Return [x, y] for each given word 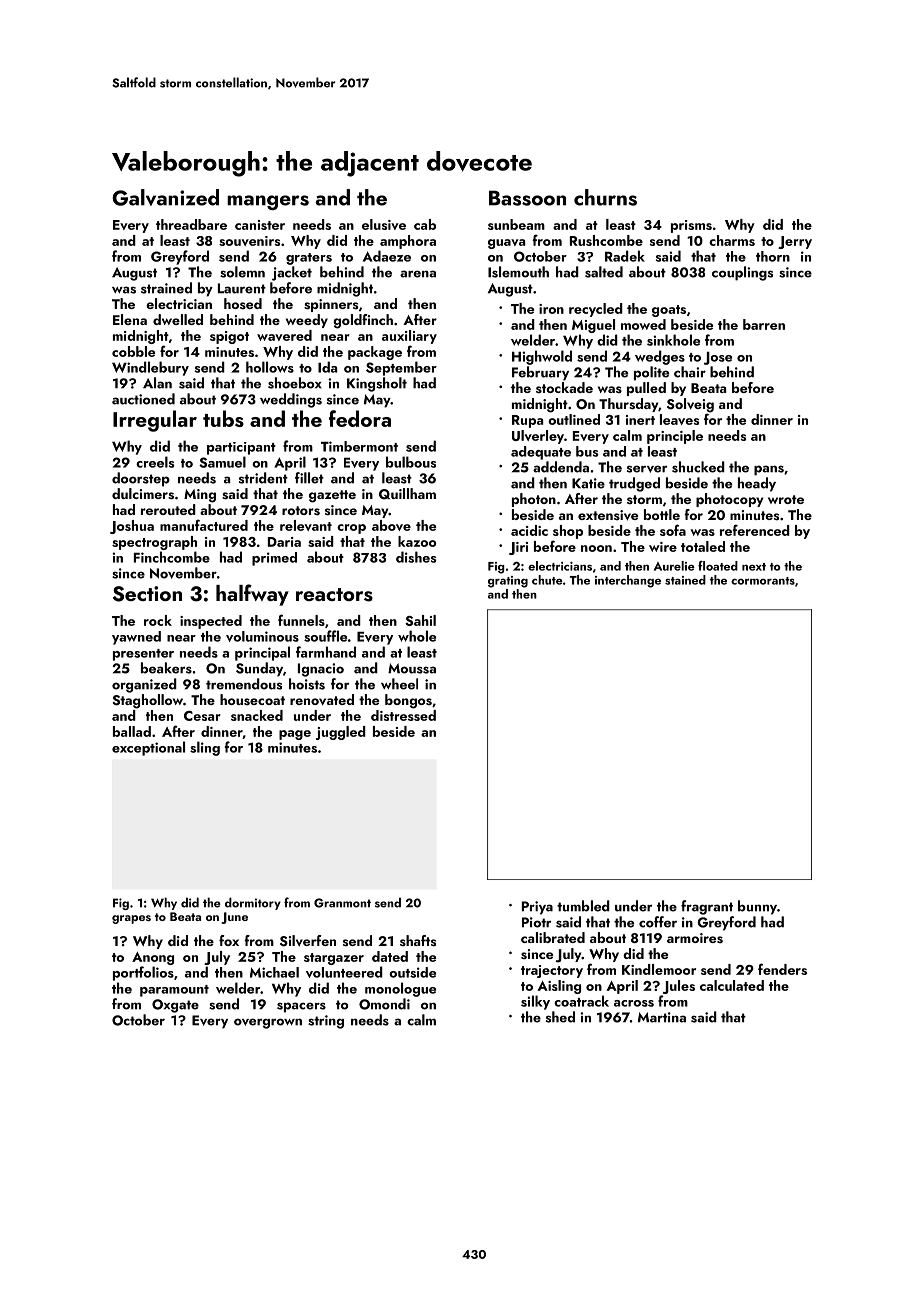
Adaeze [387, 256]
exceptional [148, 748]
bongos [408, 701]
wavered [284, 335]
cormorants [763, 581]
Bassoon [527, 198]
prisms [691, 226]
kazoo [417, 541]
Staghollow [148, 701]
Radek [625, 256]
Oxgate [175, 1006]
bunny [757, 907]
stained [685, 580]
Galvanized [165, 197]
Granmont [342, 903]
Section [147, 594]
